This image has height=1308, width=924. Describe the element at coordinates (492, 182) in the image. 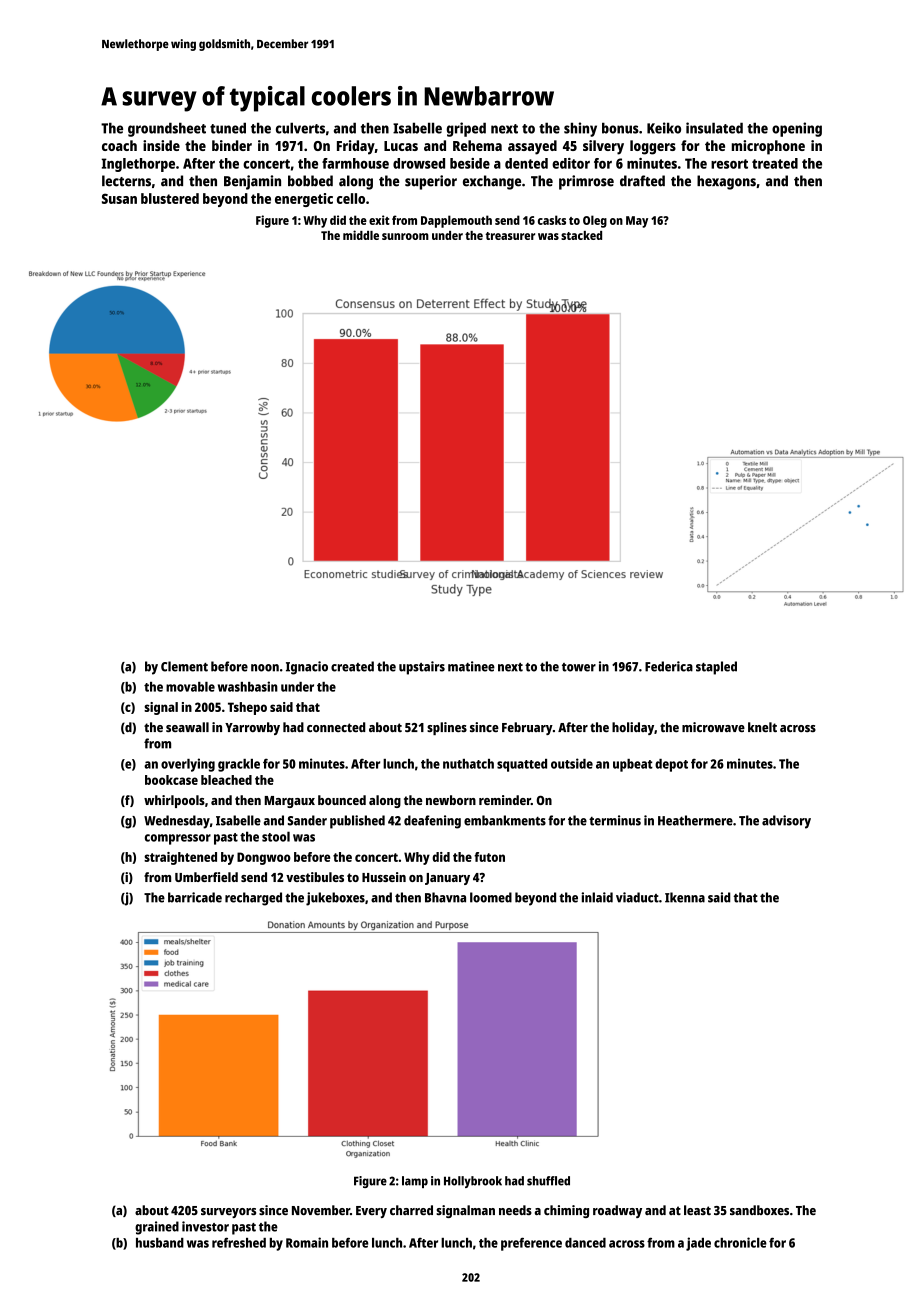

I see `exchange` at that location.
